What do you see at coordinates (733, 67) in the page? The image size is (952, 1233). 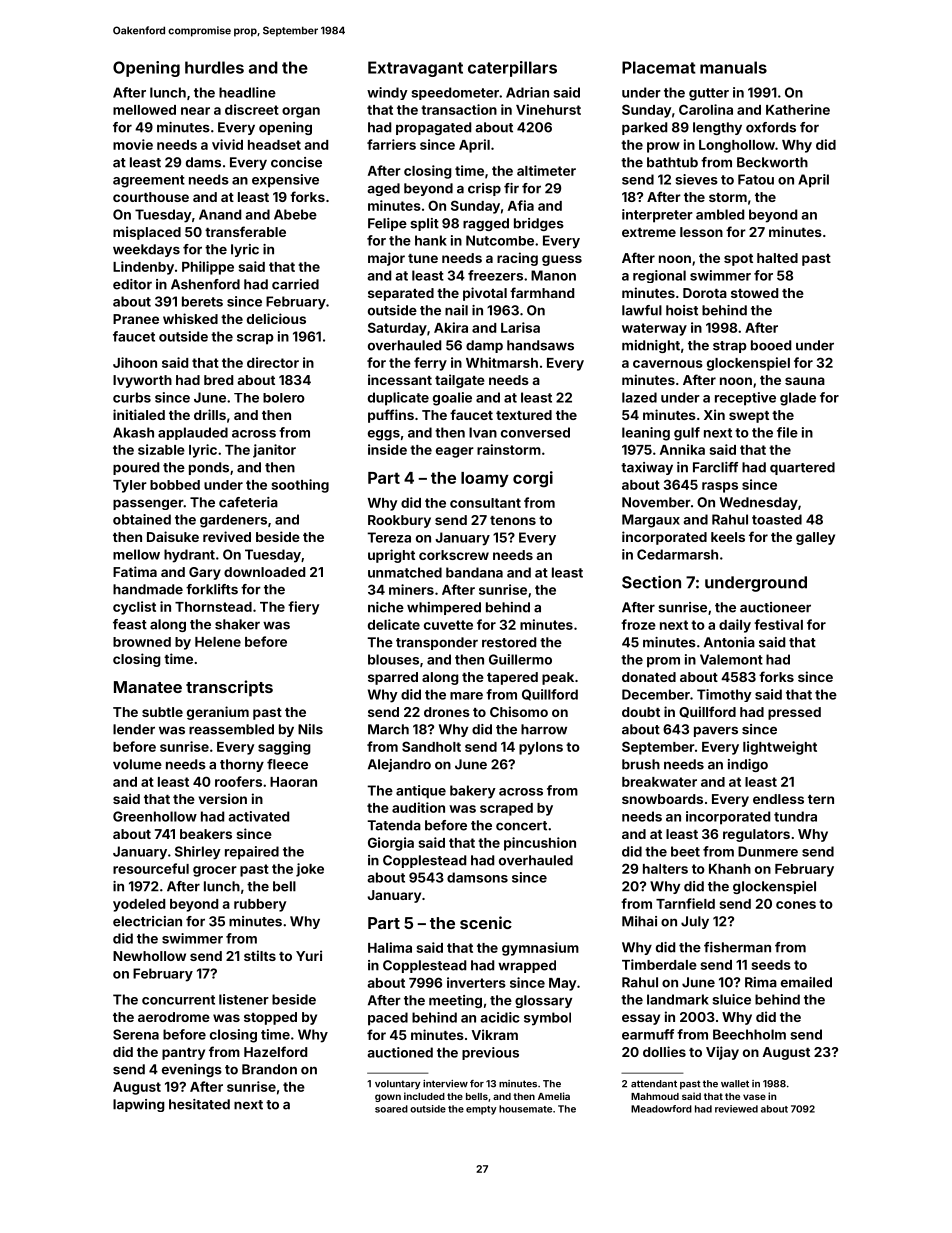 I see `manuals` at bounding box center [733, 67].
